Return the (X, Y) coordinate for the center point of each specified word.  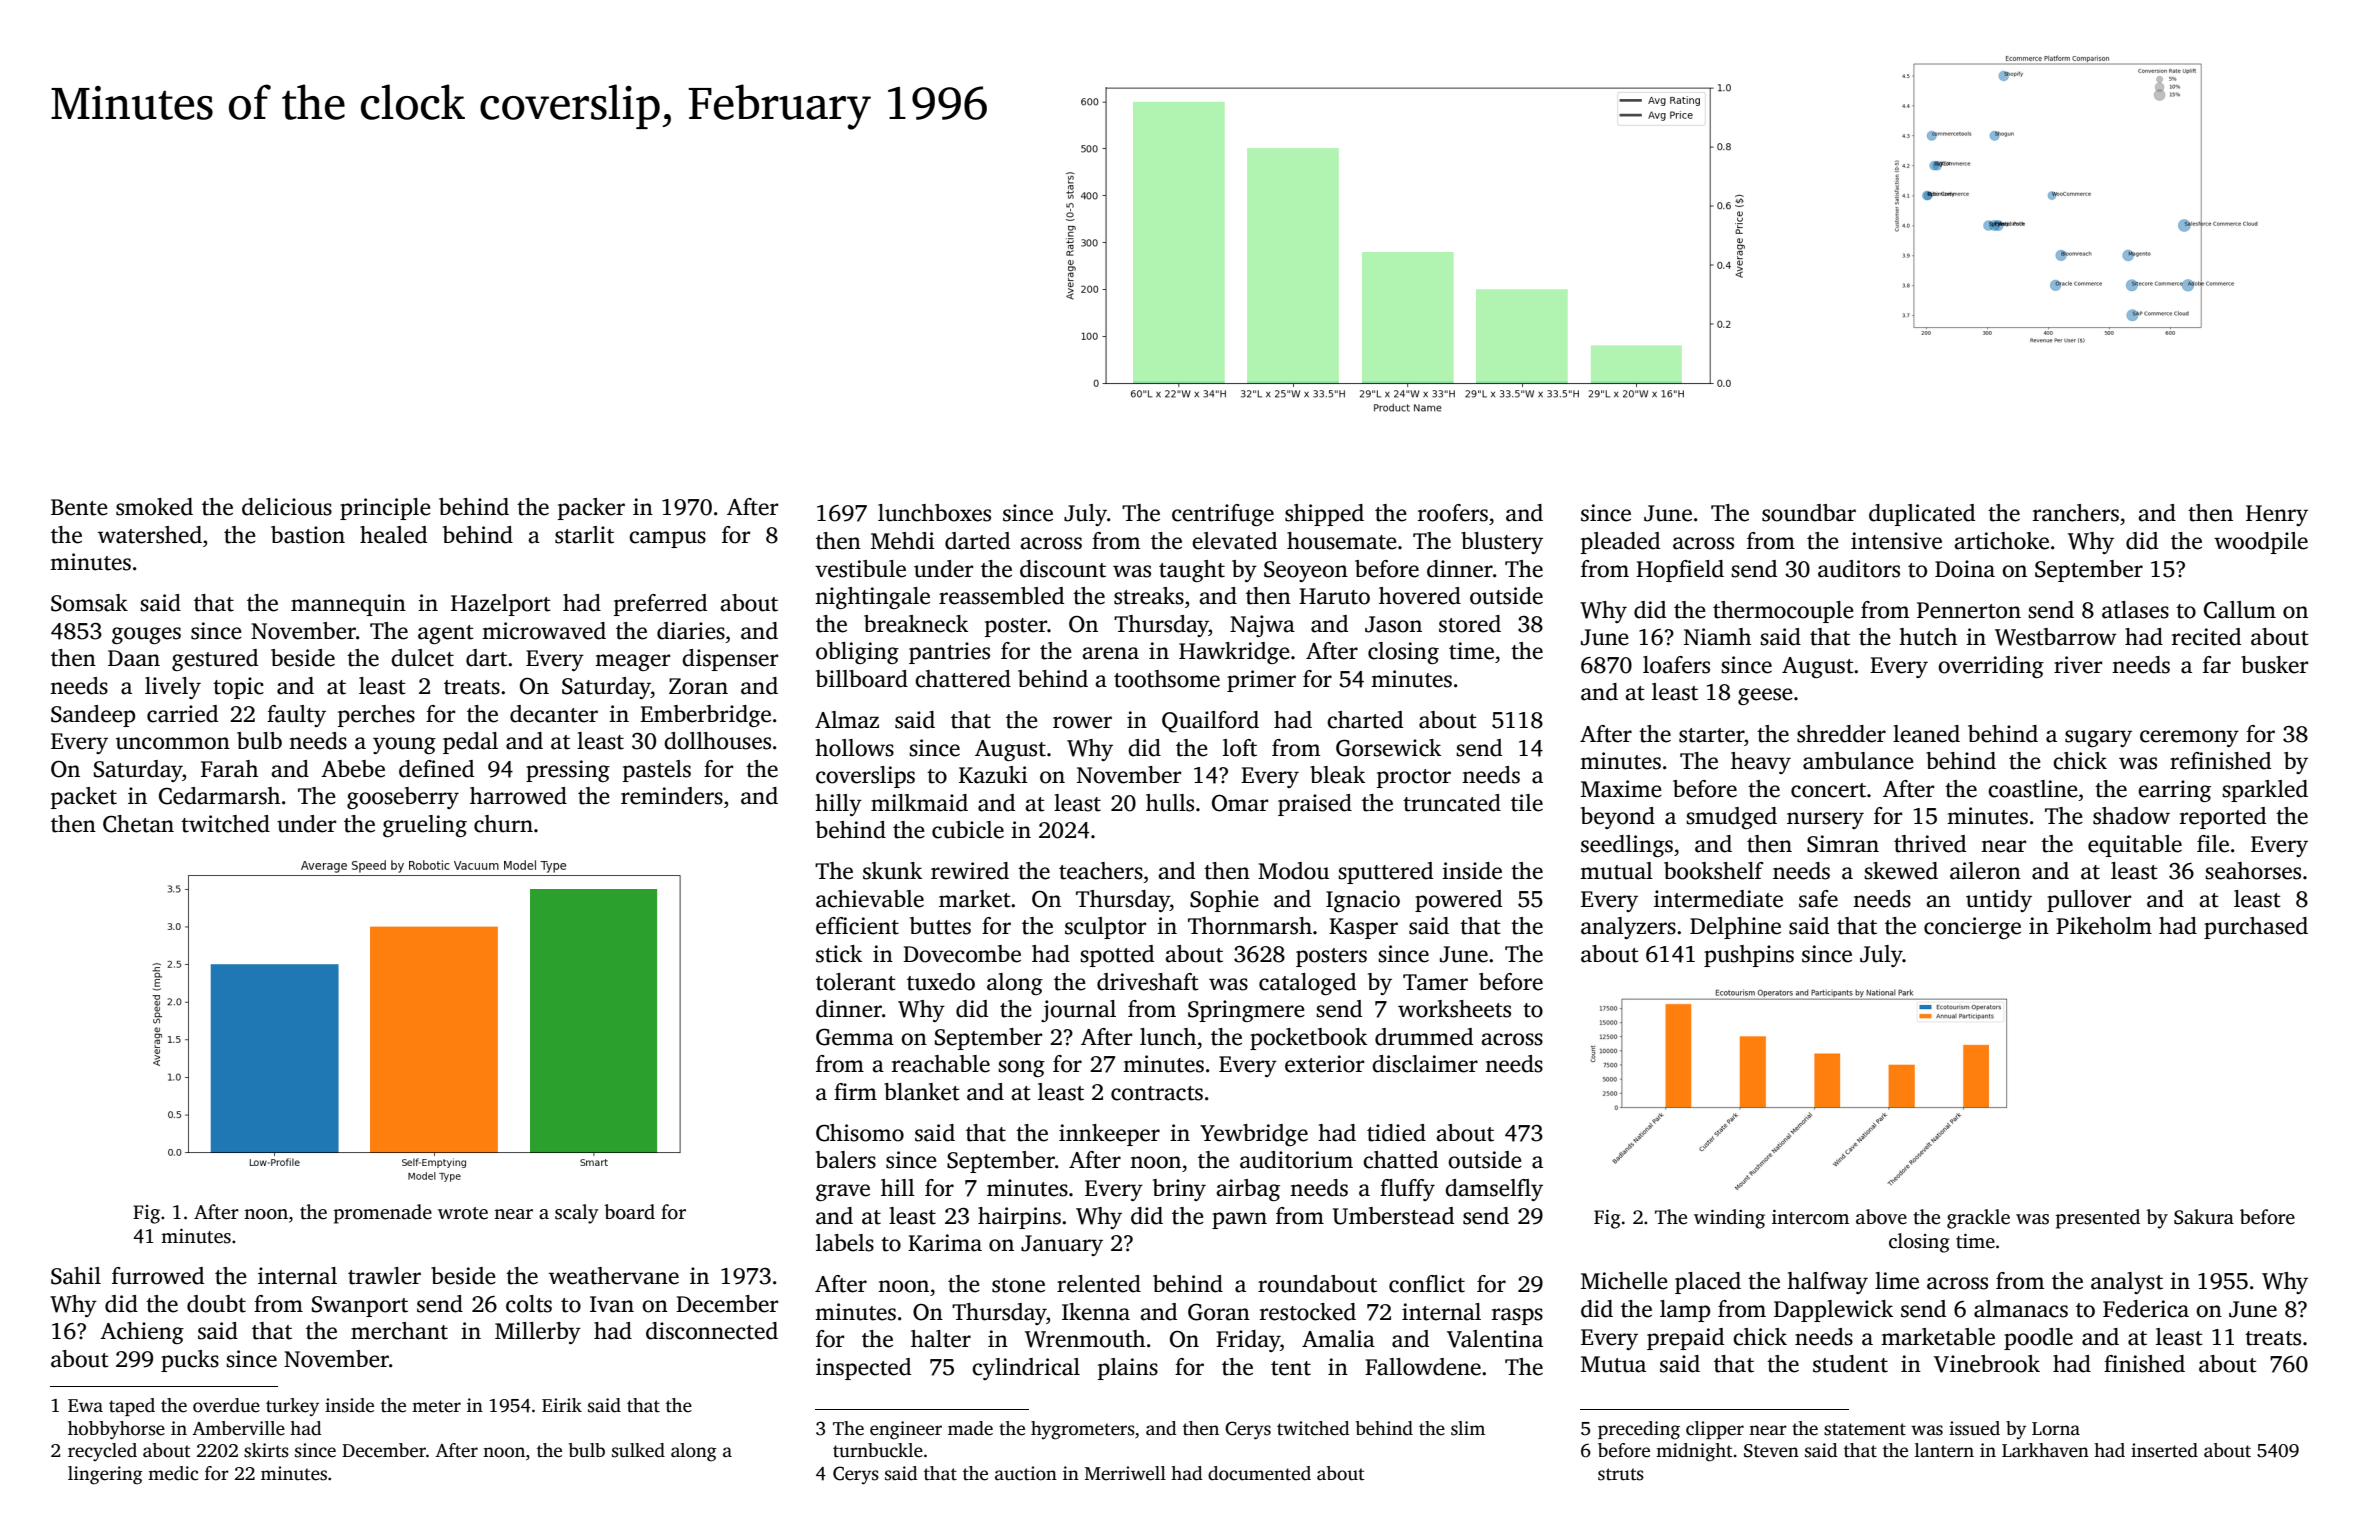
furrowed (158, 1276)
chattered (963, 679)
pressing (568, 771)
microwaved (544, 631)
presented (2098, 1219)
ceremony (2189, 738)
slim (1468, 1428)
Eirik (562, 1405)
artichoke (2001, 541)
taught (1192, 571)
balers (846, 1160)
